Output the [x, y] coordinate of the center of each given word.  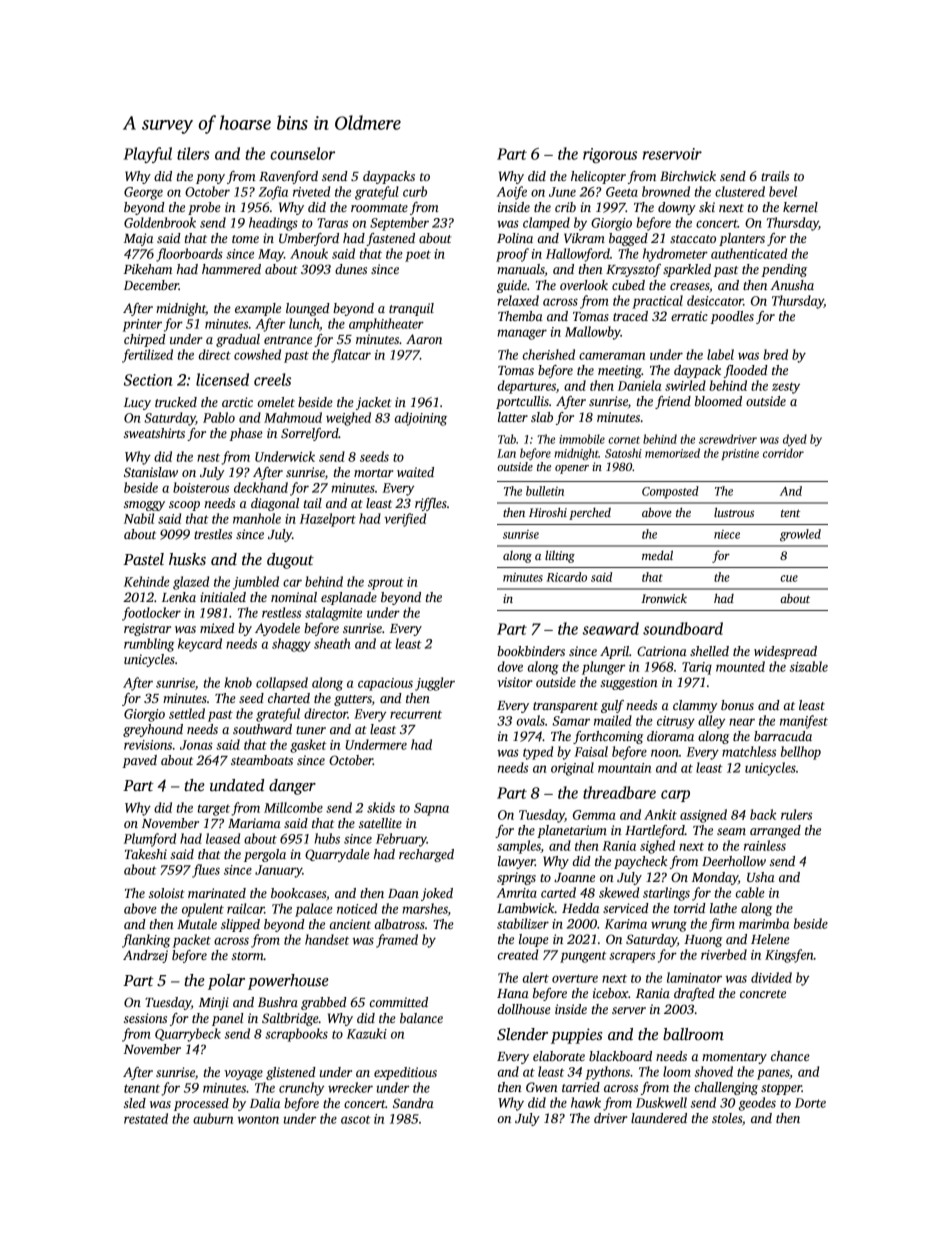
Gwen [542, 1087]
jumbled [256, 583]
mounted [740, 666]
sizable [809, 666]
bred [775, 354]
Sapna [431, 809]
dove [510, 666]
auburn [213, 1118]
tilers [193, 153]
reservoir [672, 154]
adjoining [421, 419]
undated [237, 785]
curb [415, 191]
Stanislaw [151, 472]
